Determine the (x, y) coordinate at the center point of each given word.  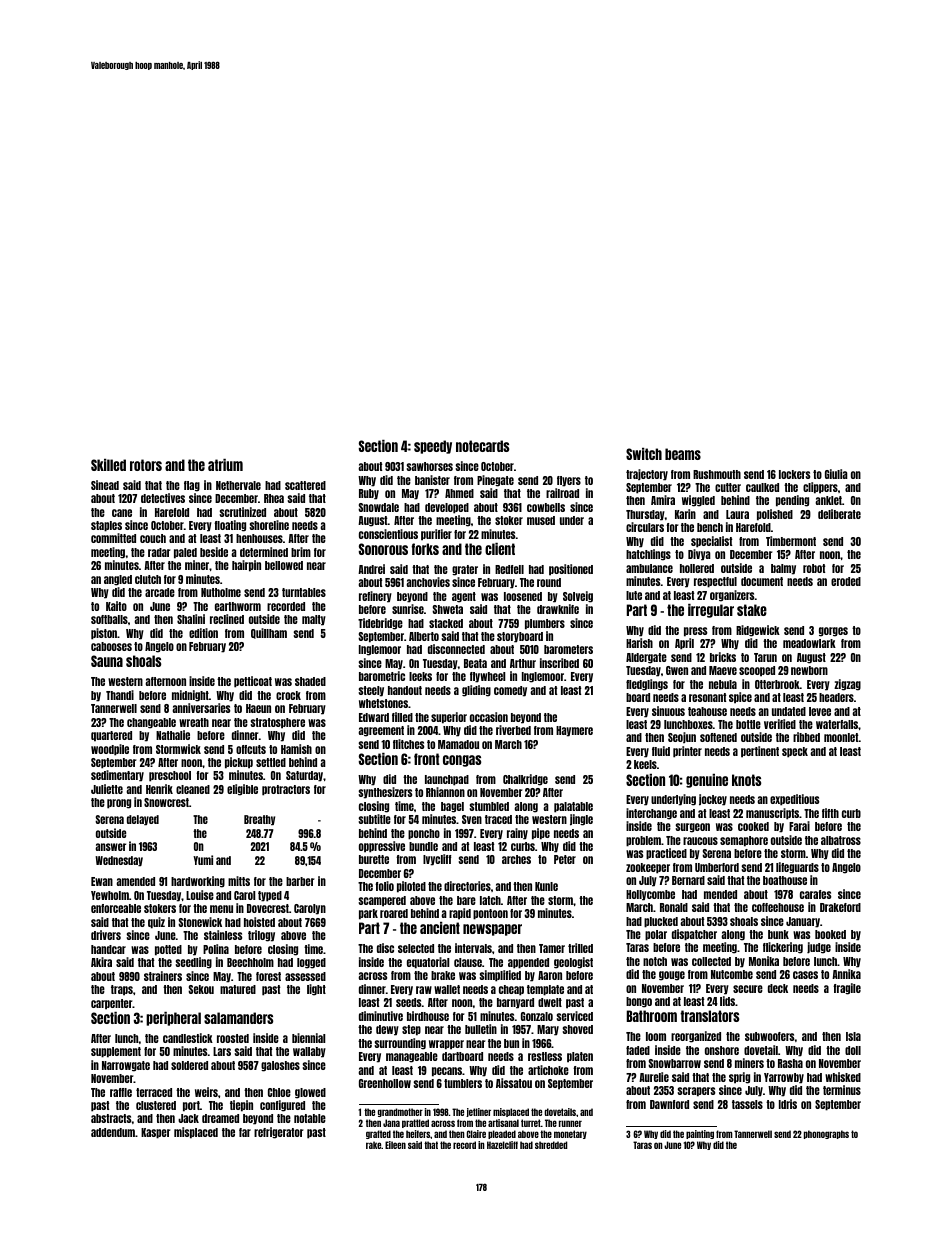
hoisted (259, 922)
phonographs (826, 1134)
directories (467, 886)
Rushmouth (717, 474)
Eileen (395, 1145)
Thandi (120, 695)
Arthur (523, 663)
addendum (113, 1132)
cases (805, 975)
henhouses (259, 538)
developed (447, 508)
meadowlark (809, 643)
